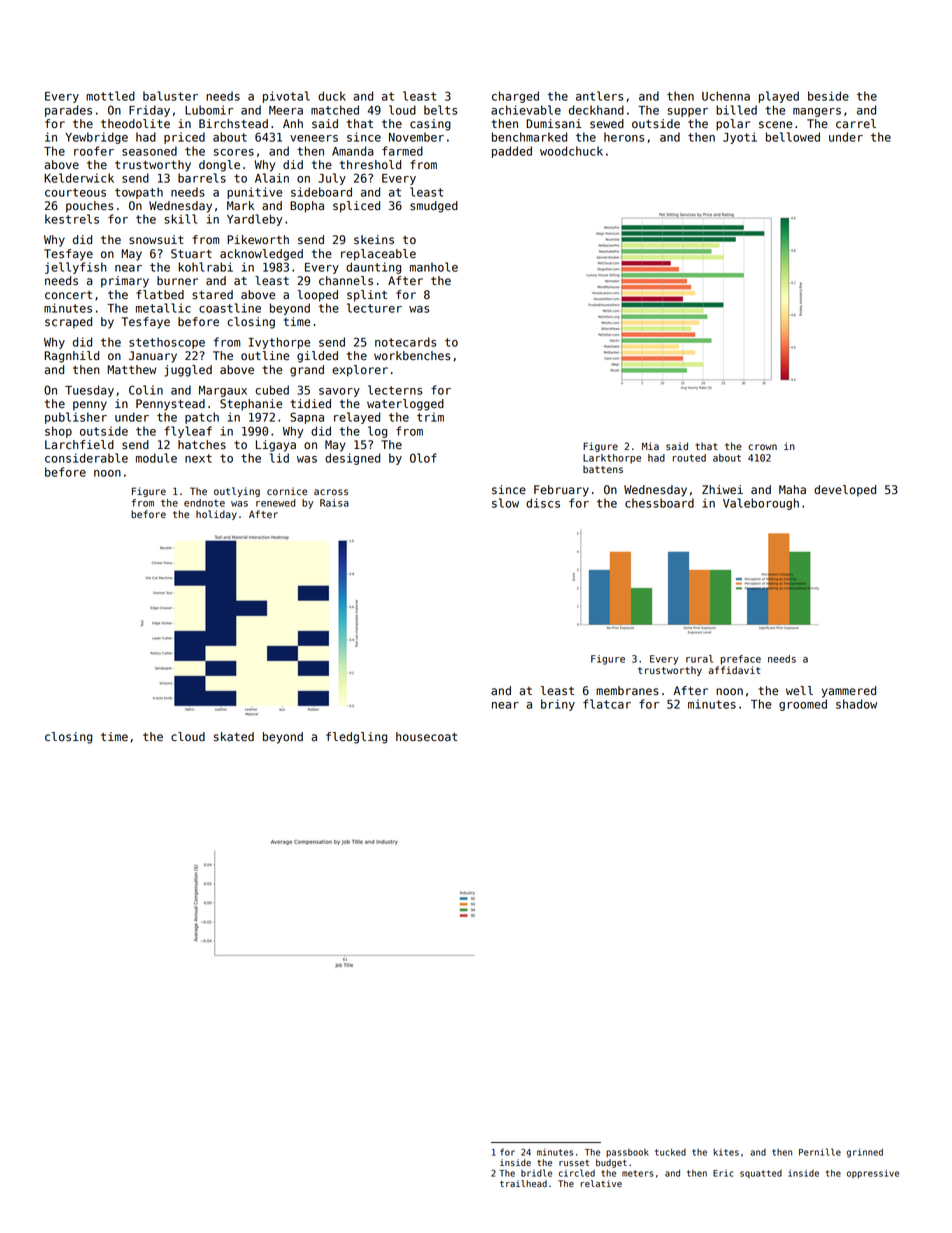  Describe the element at coordinates (574, 1163) in the image. I see `russet` at that location.
